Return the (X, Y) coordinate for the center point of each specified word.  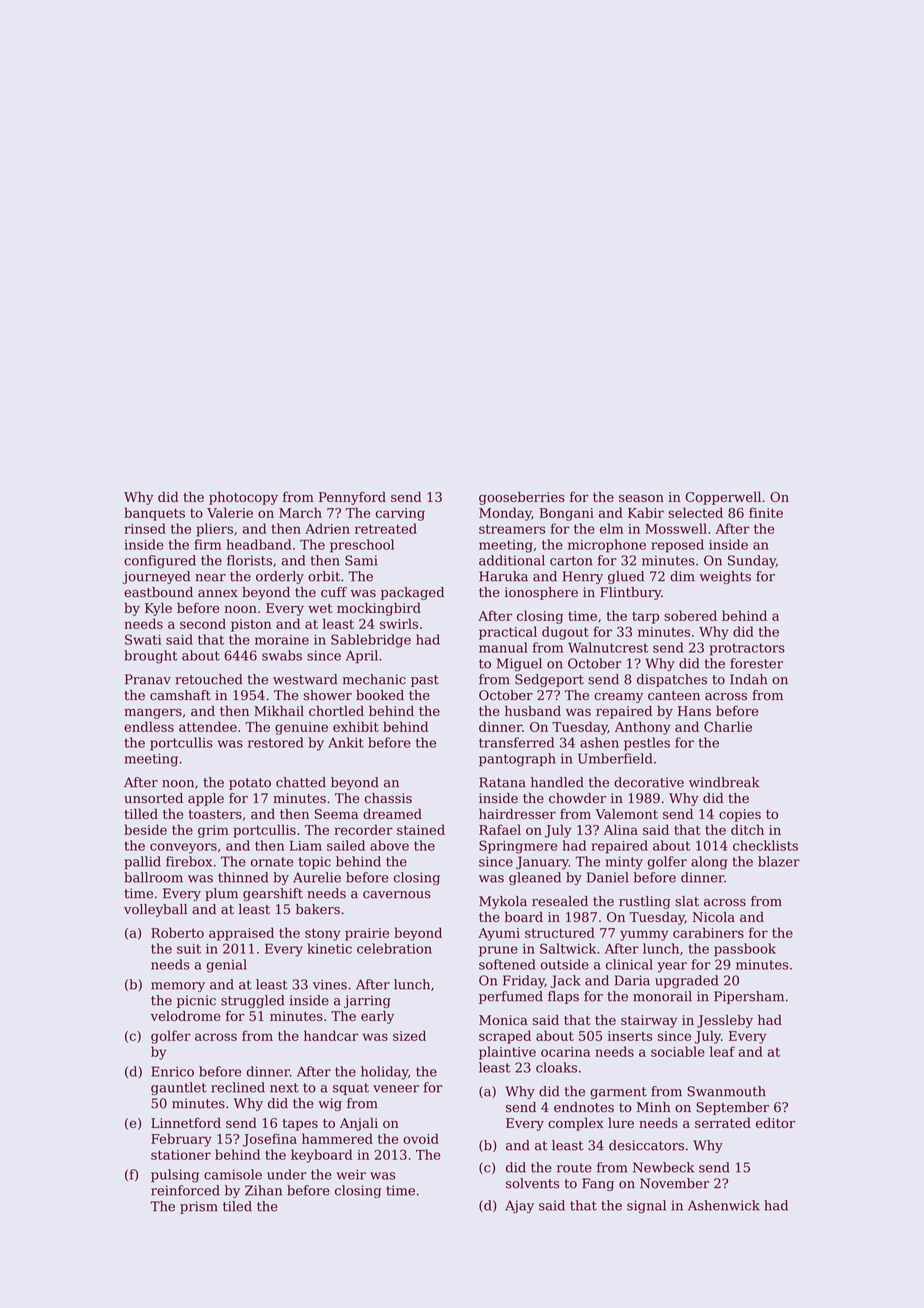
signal (646, 1207)
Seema (336, 814)
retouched (209, 679)
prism (199, 1207)
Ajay (519, 1207)
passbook (745, 950)
